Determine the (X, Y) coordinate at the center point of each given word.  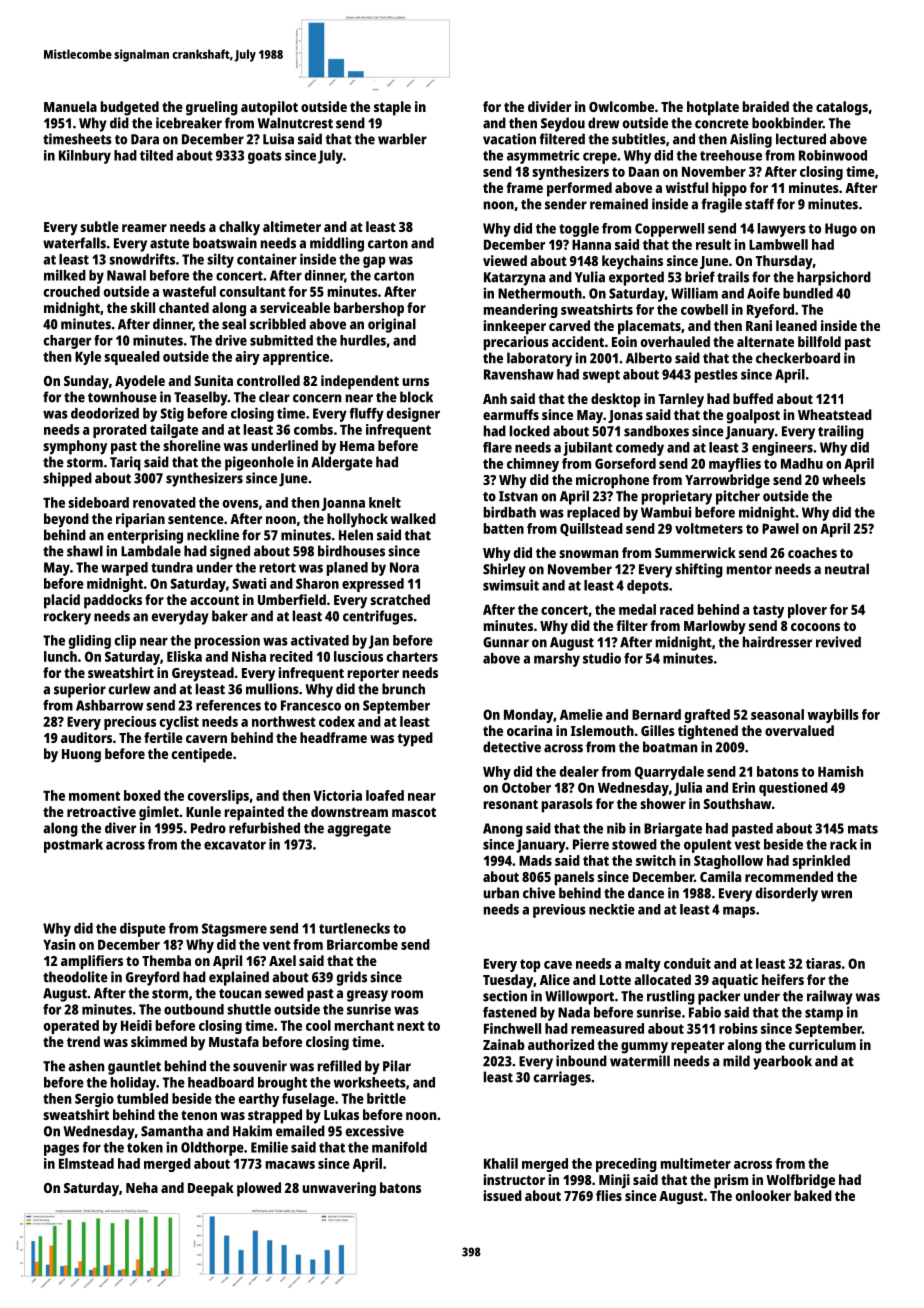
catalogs (842, 108)
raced (677, 609)
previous (559, 911)
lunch (60, 656)
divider (549, 106)
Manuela (70, 106)
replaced (593, 514)
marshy (557, 660)
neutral (847, 569)
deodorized (105, 413)
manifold (399, 1147)
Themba (166, 960)
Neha (142, 1187)
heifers (783, 979)
